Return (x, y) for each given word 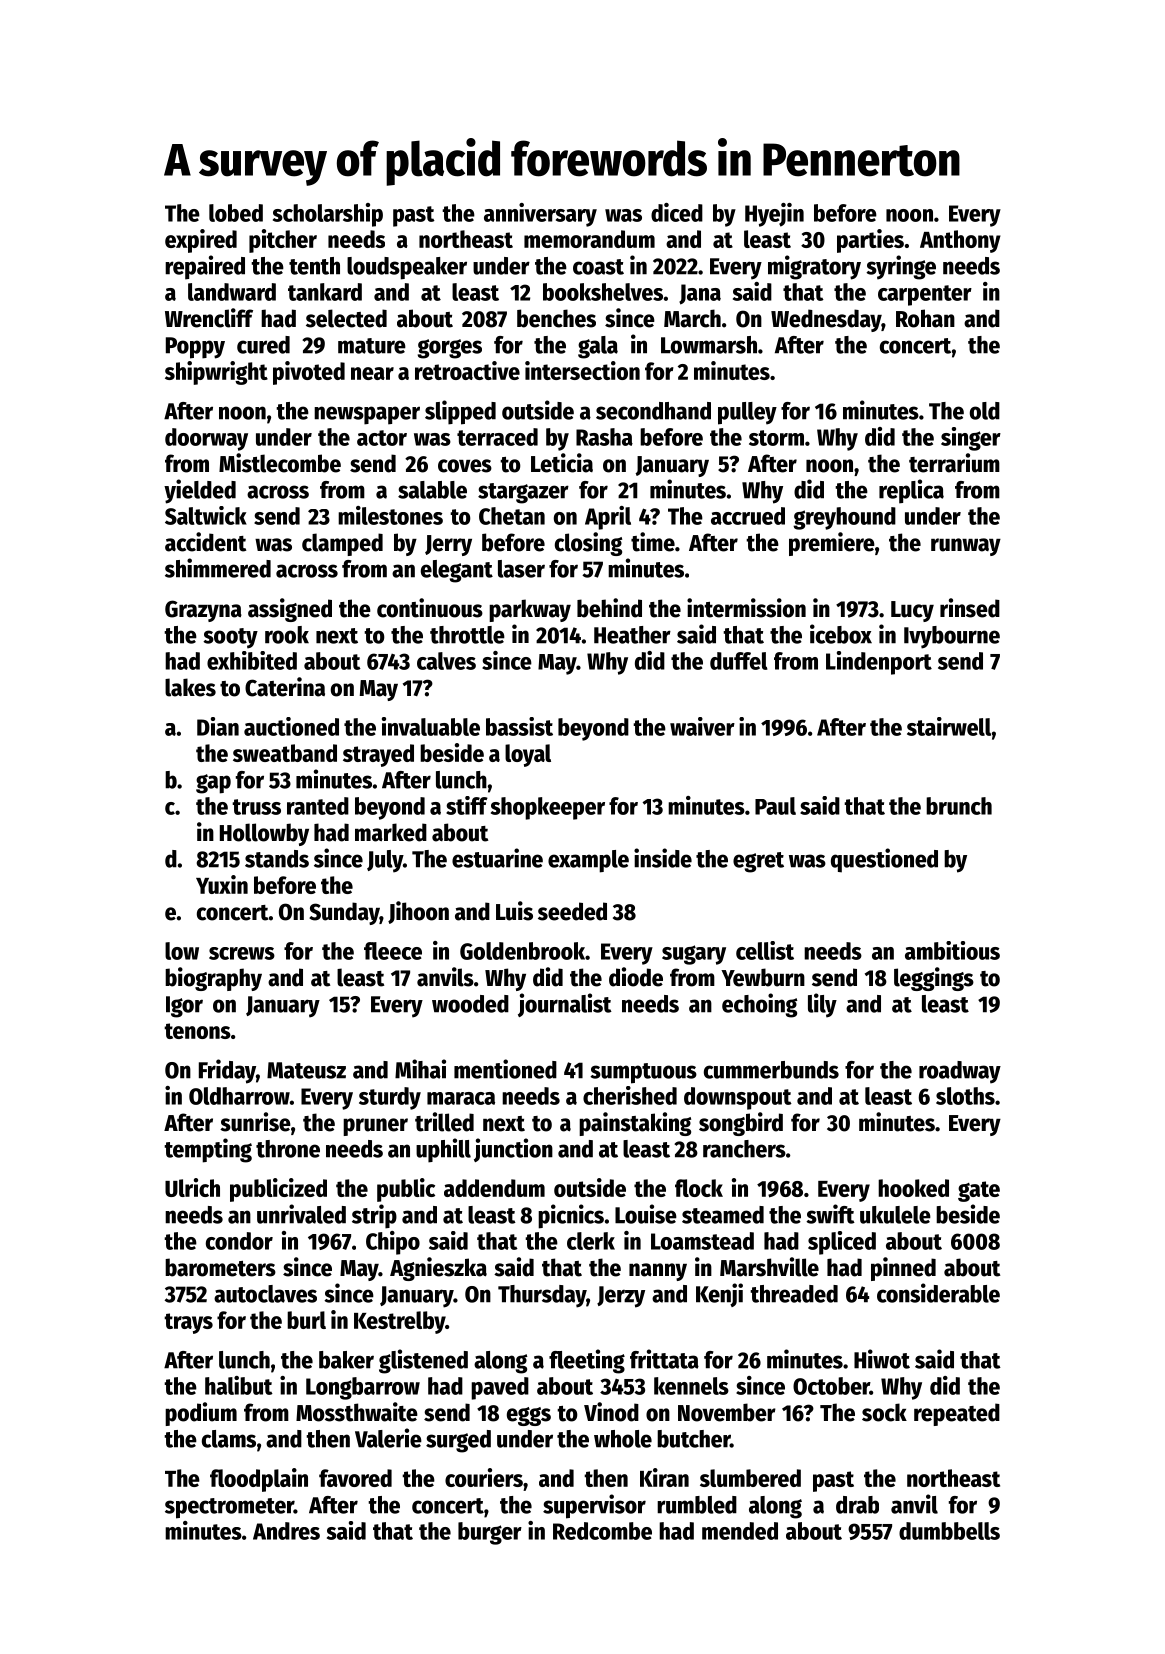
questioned (884, 860)
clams (229, 1439)
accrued (748, 516)
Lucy (912, 611)
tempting (208, 1150)
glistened (423, 1361)
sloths (965, 1096)
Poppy (195, 348)
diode (636, 977)
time (653, 542)
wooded (470, 1004)
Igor (184, 1007)
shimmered (218, 568)
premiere (832, 544)
